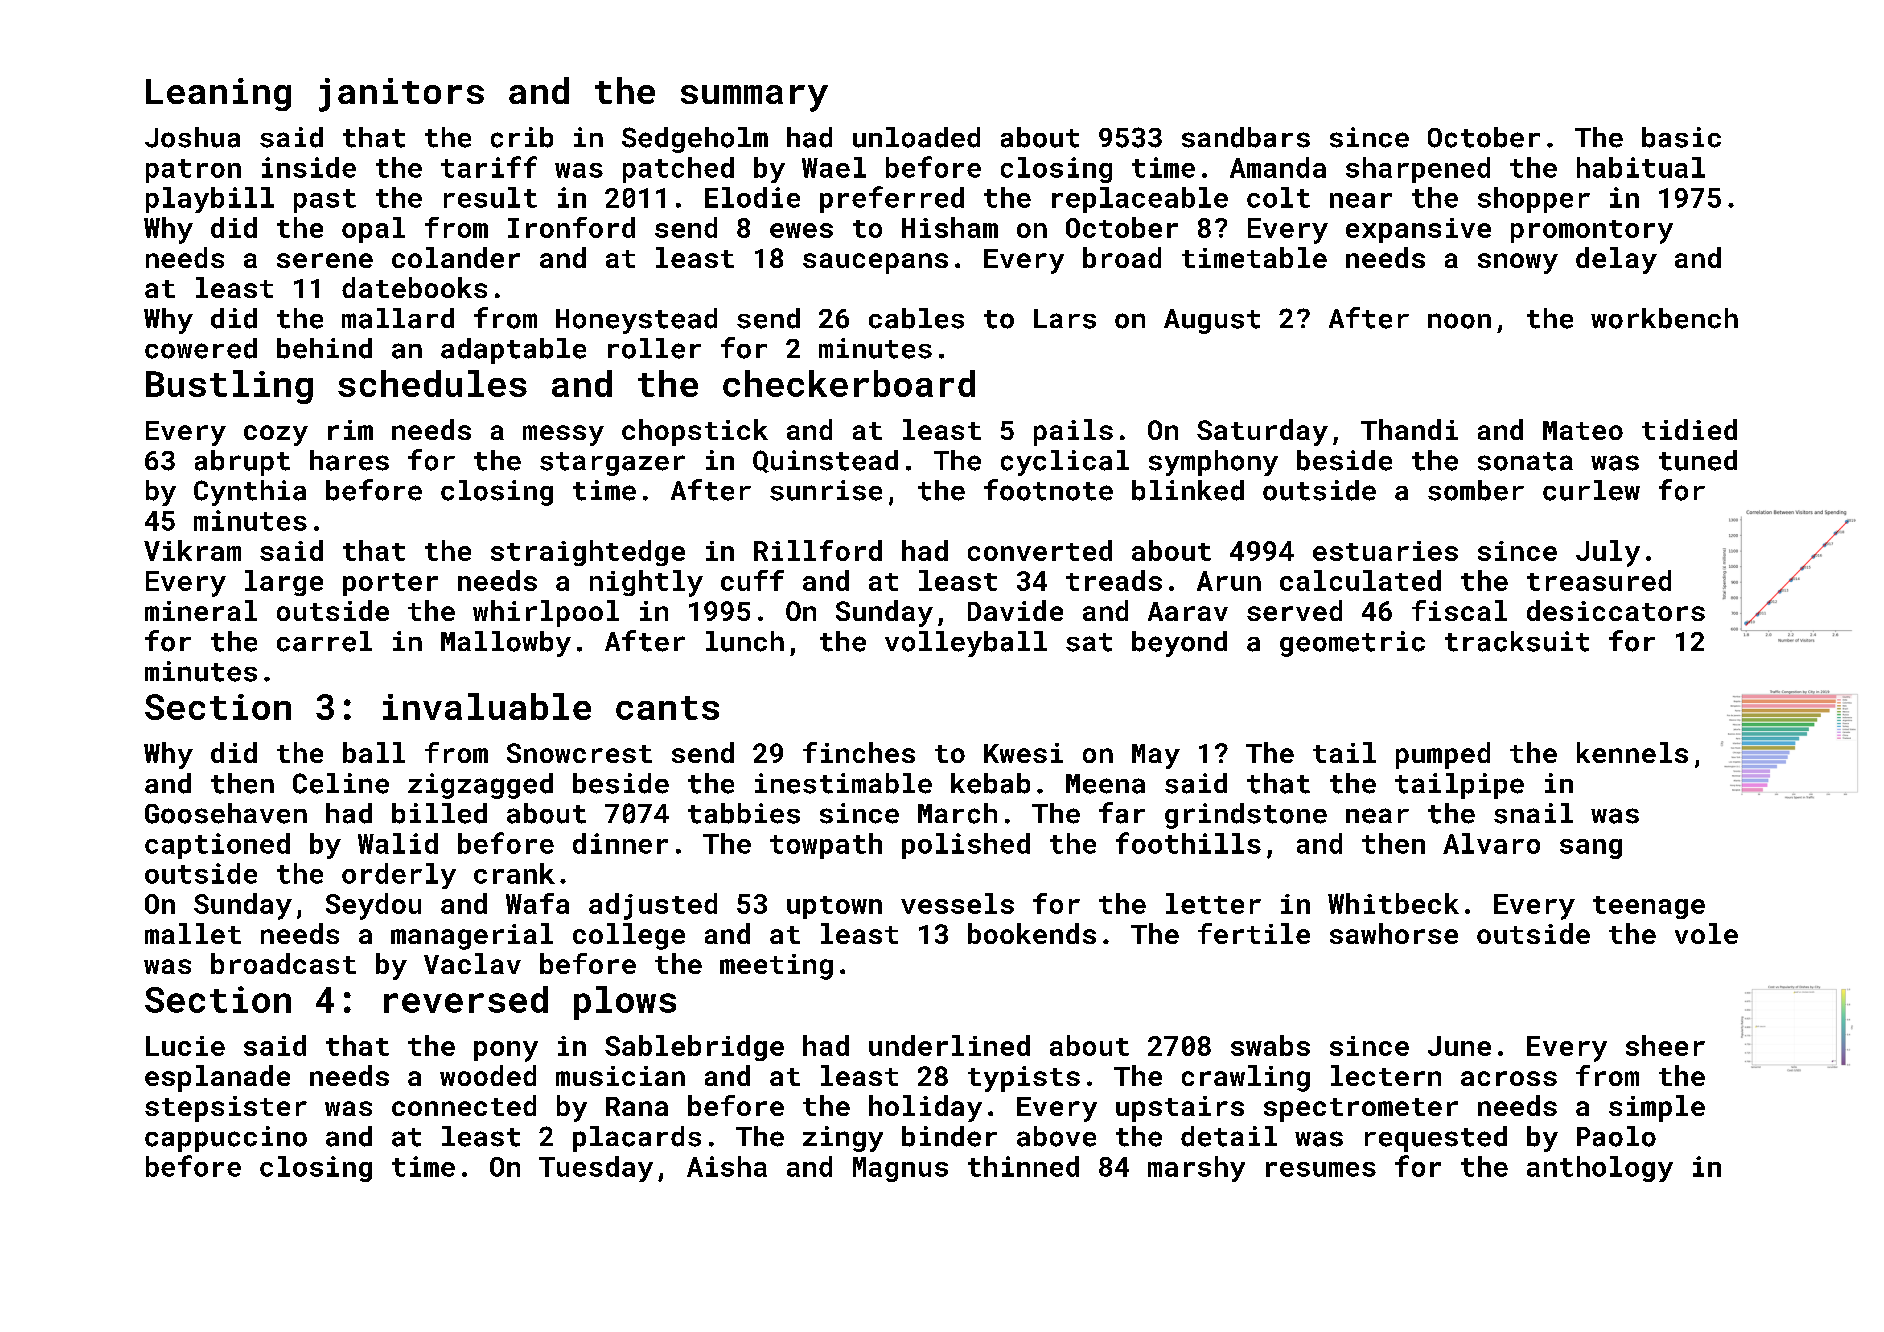 The height and width of the screenshot is (1332, 1884). What do you see at coordinates (325, 260) in the screenshot?
I see `serene` at bounding box center [325, 260].
